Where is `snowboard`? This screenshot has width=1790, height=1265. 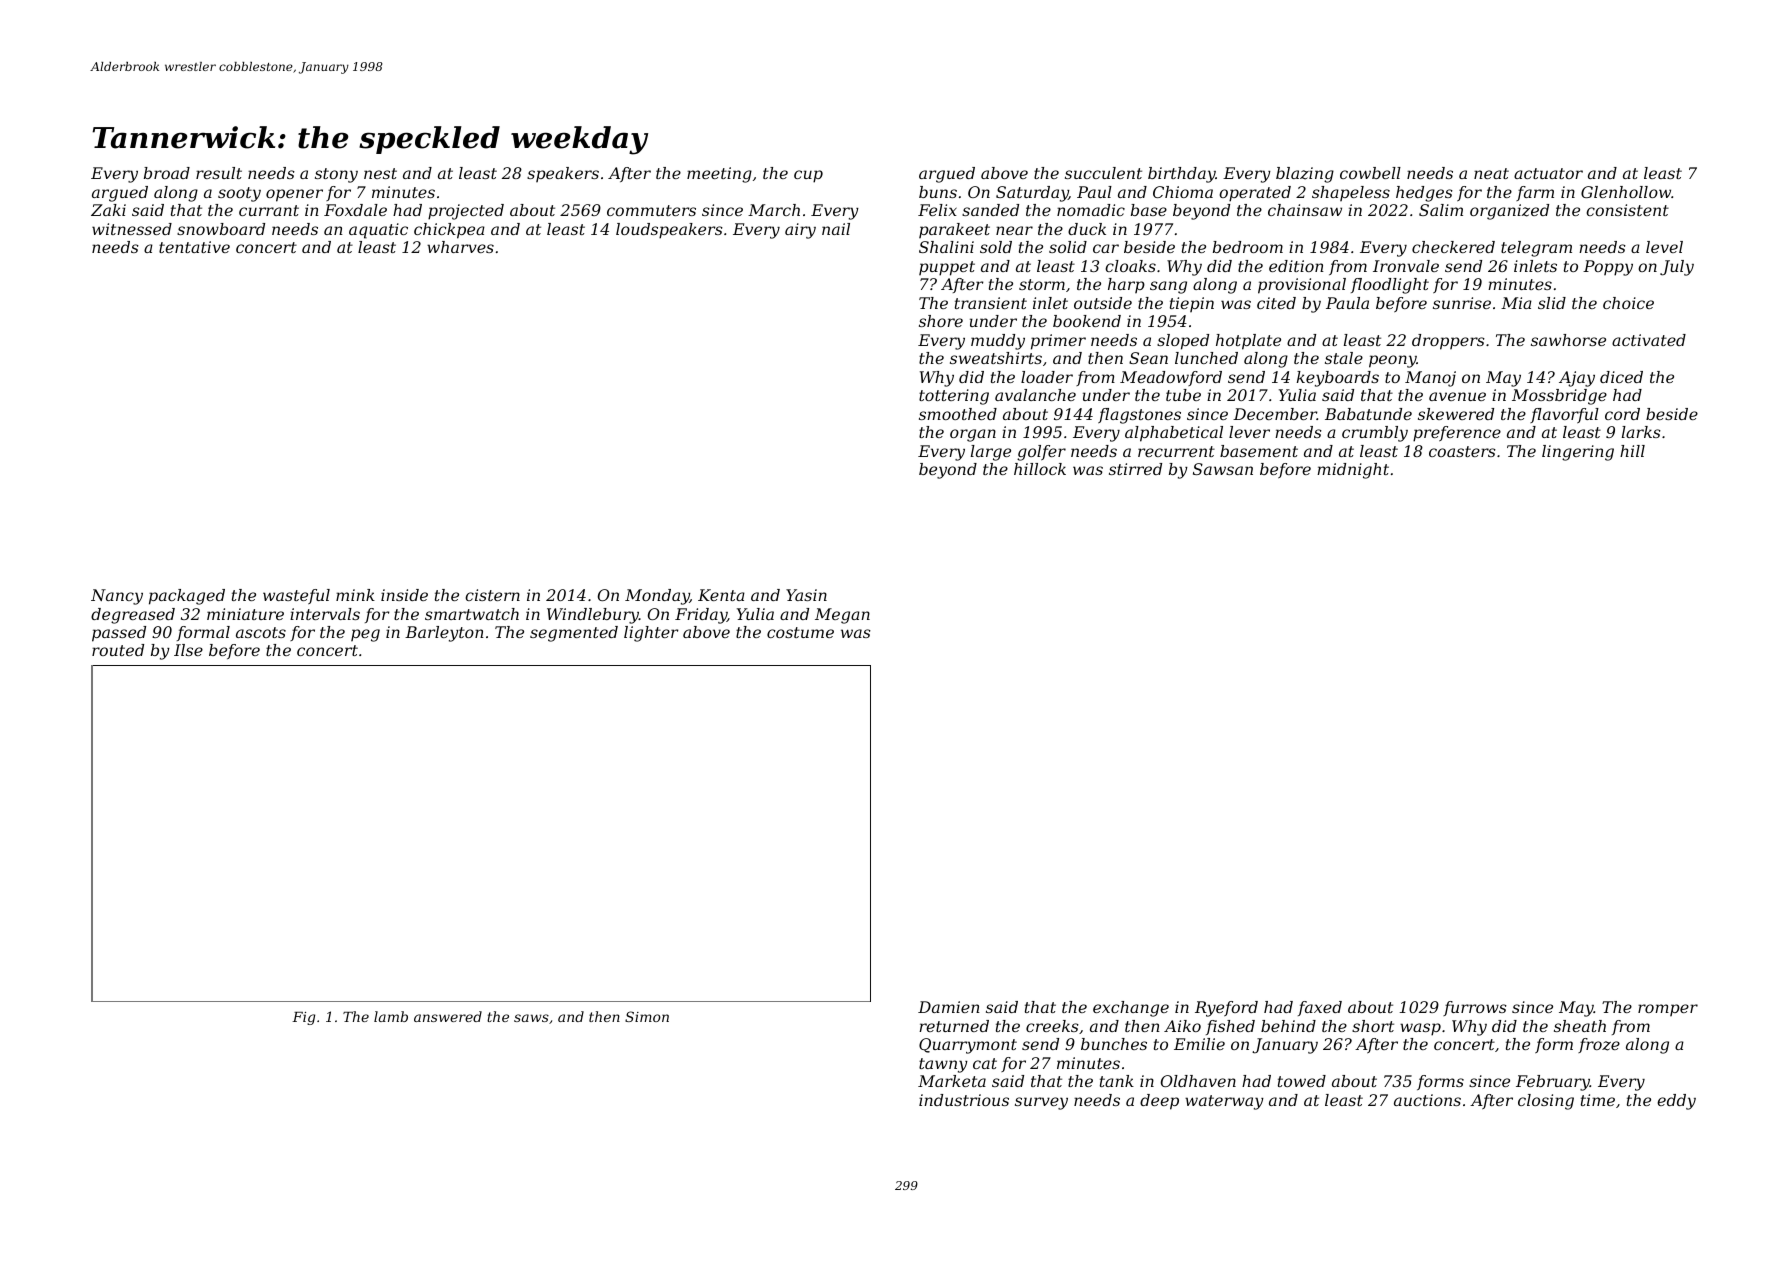 snowboard is located at coordinates (221, 229).
